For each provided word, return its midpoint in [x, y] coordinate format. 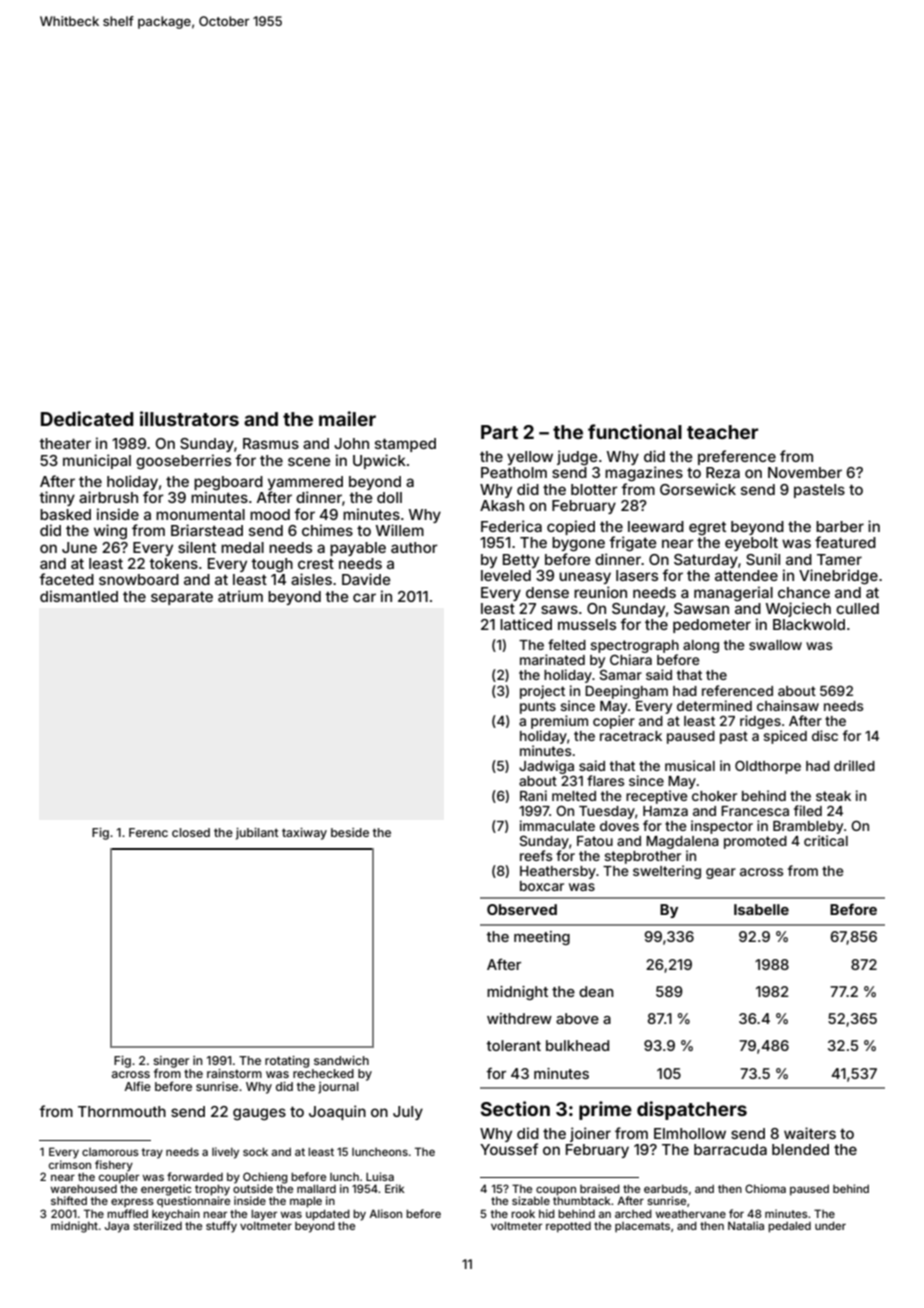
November [805, 472]
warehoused [84, 1188]
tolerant [513, 1045]
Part [499, 432]
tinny [57, 498]
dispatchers [692, 1110]
